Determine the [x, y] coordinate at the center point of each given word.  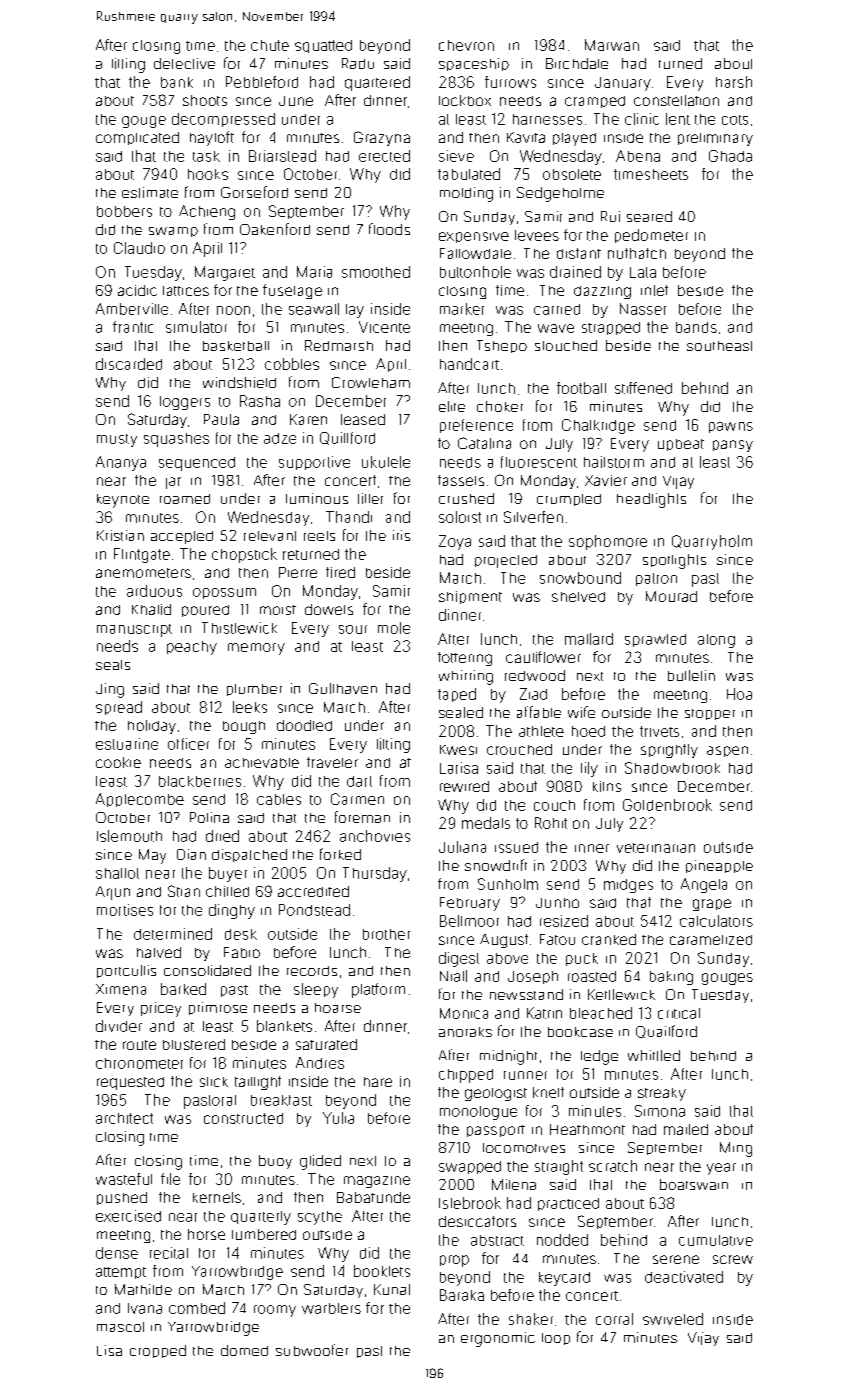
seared [649, 216]
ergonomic [498, 1339]
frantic [133, 327]
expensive [474, 237]
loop [556, 1339]
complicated [137, 138]
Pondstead [314, 910]
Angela [704, 885]
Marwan [612, 45]
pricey [161, 1009]
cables [279, 799]
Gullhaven [343, 688]
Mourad [671, 596]
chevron [466, 45]
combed [197, 1308]
